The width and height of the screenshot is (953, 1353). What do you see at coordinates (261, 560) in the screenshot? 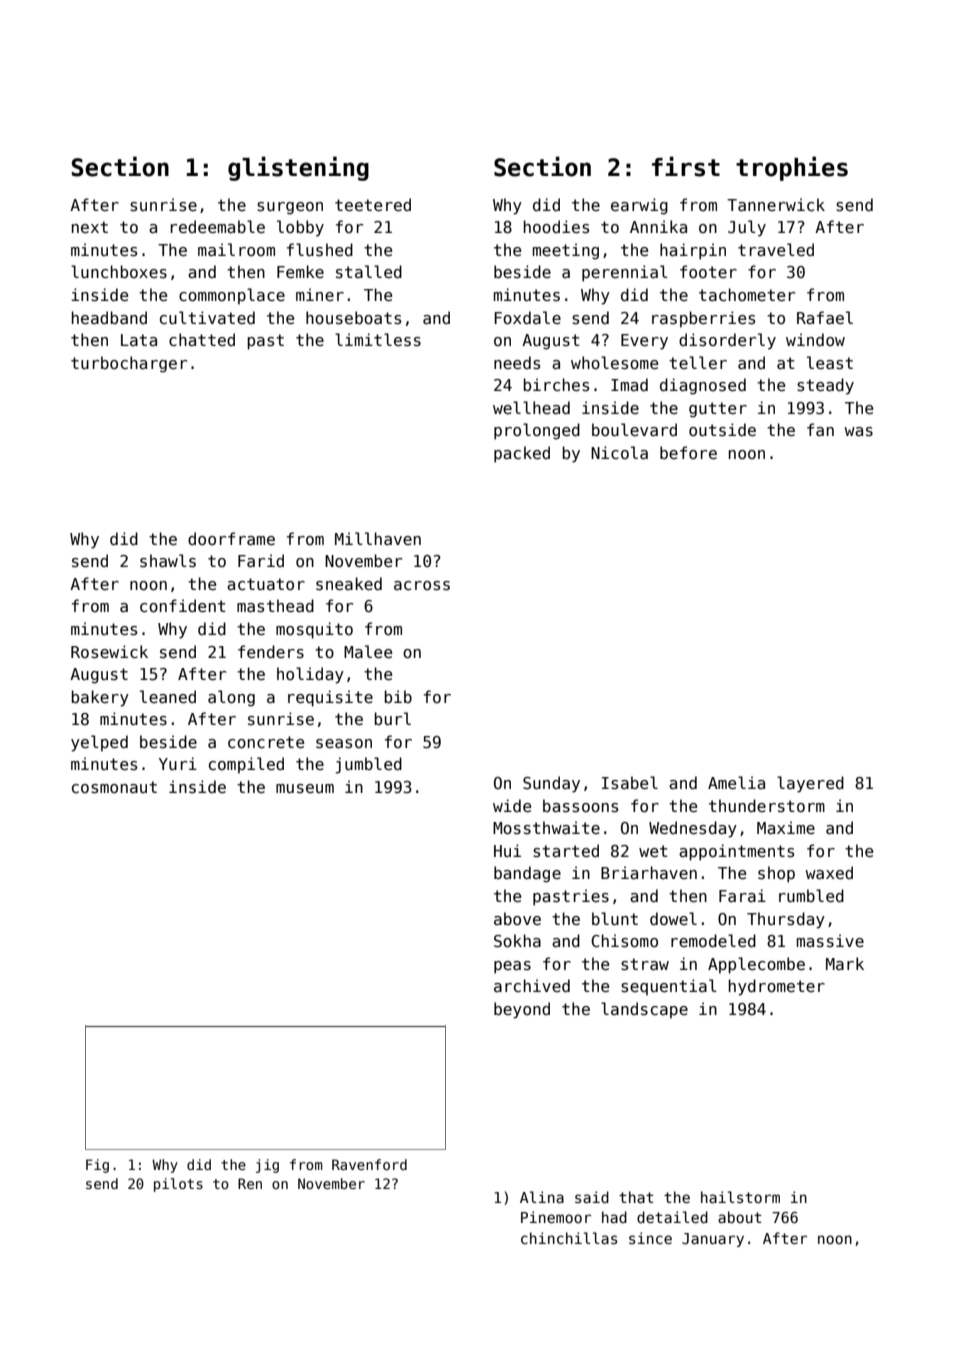
I see `Farid` at bounding box center [261, 560].
